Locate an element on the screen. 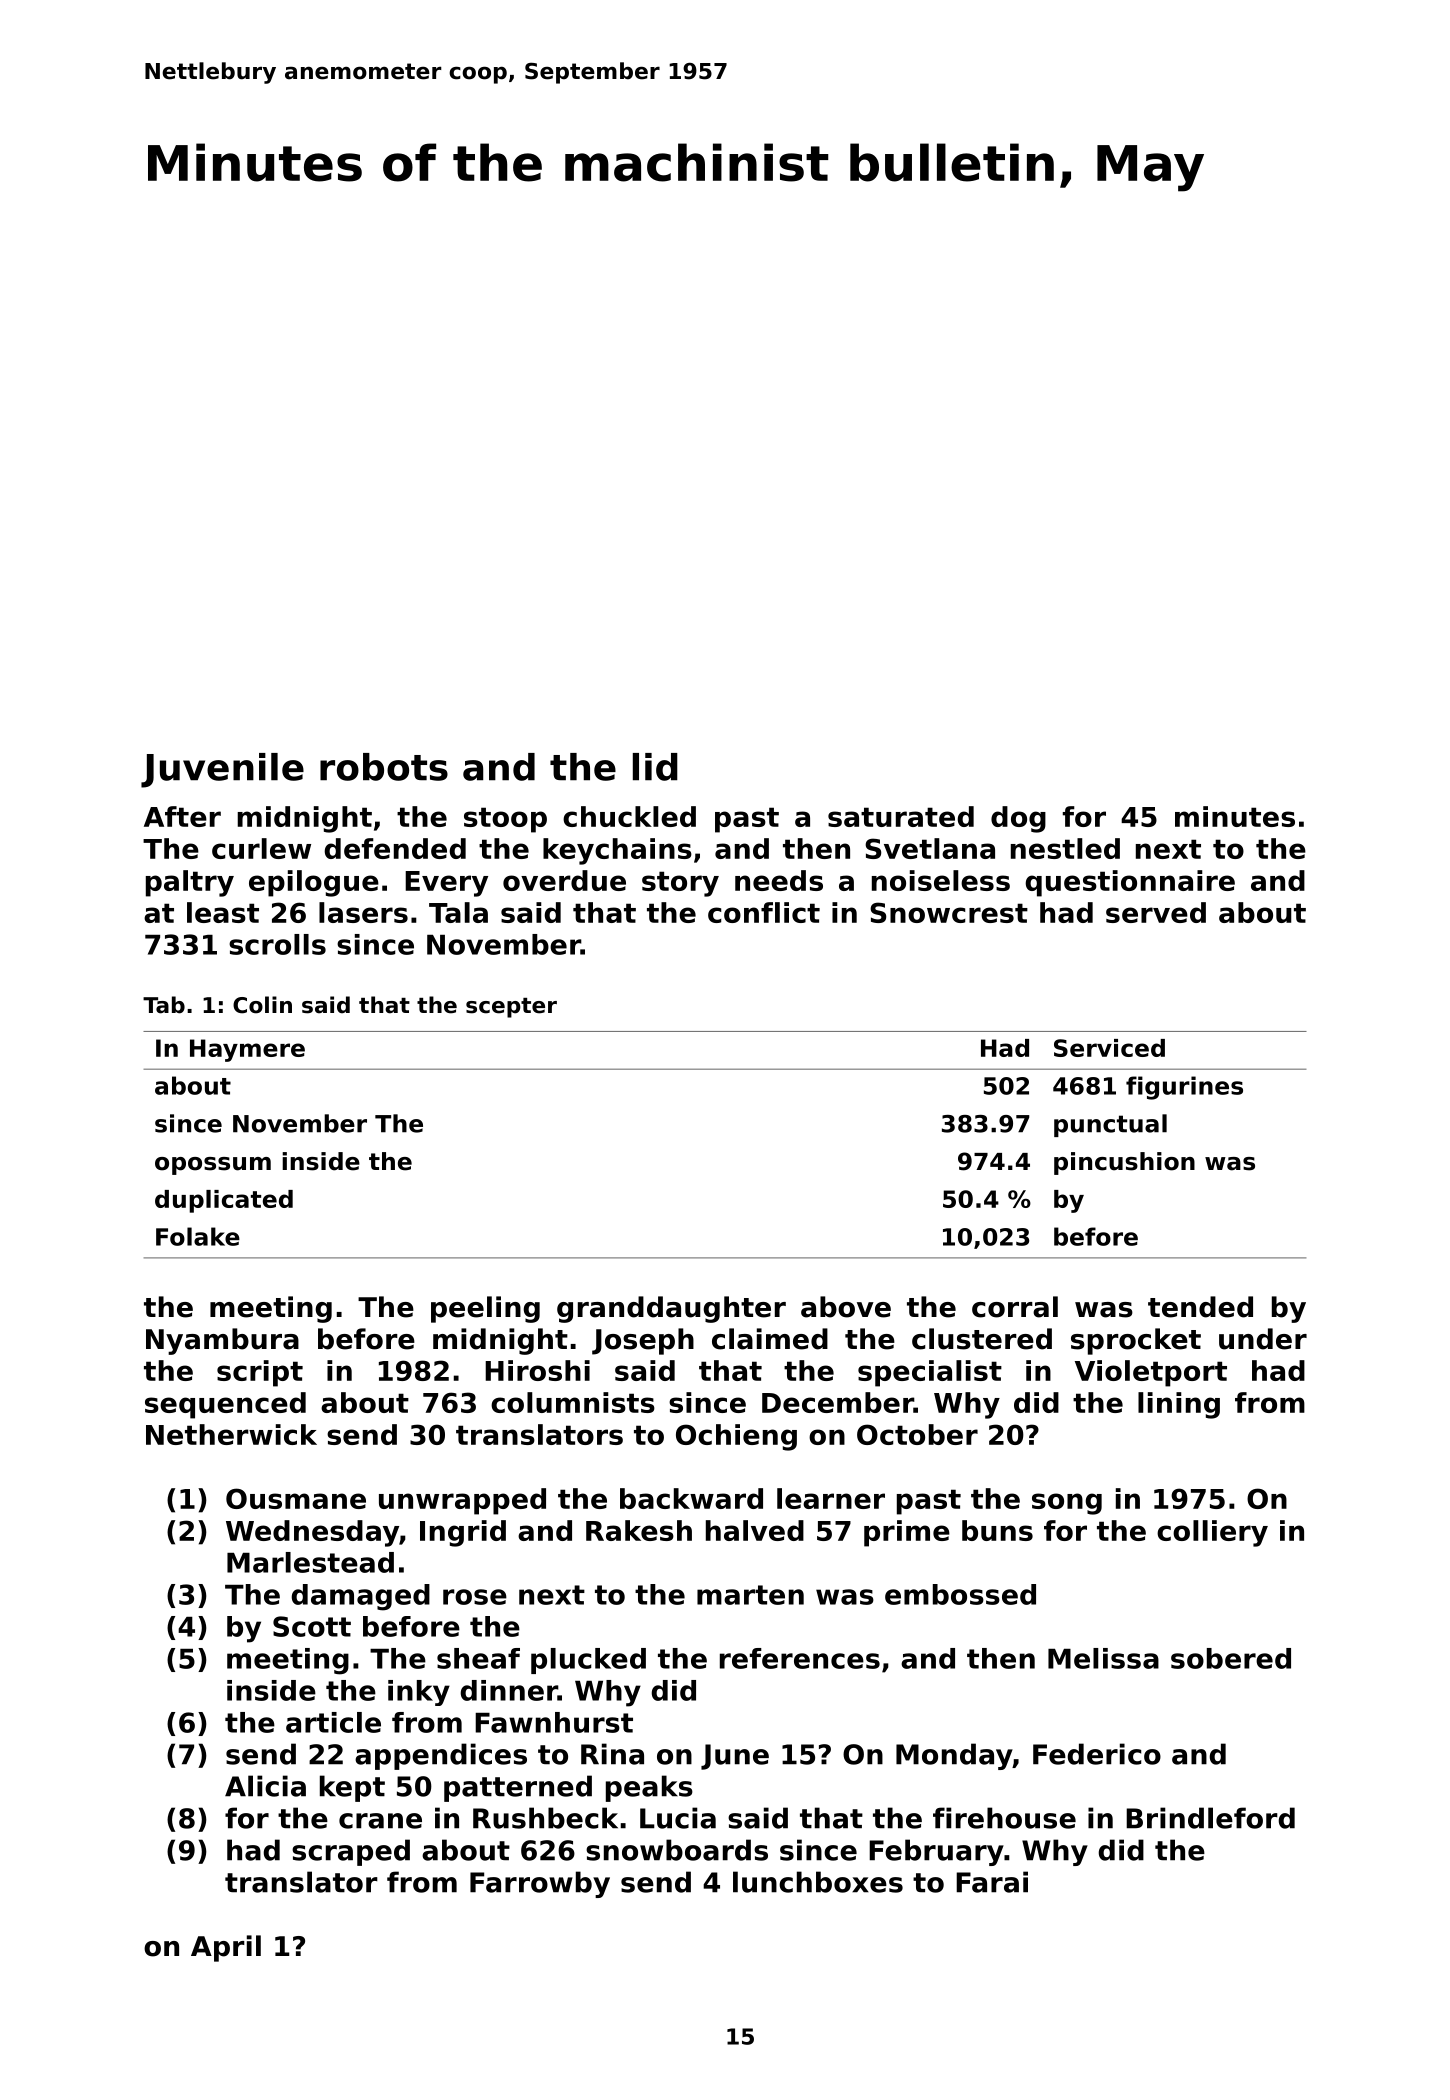 This screenshot has width=1450, height=2100. Juvenile is located at coordinates (222, 770).
